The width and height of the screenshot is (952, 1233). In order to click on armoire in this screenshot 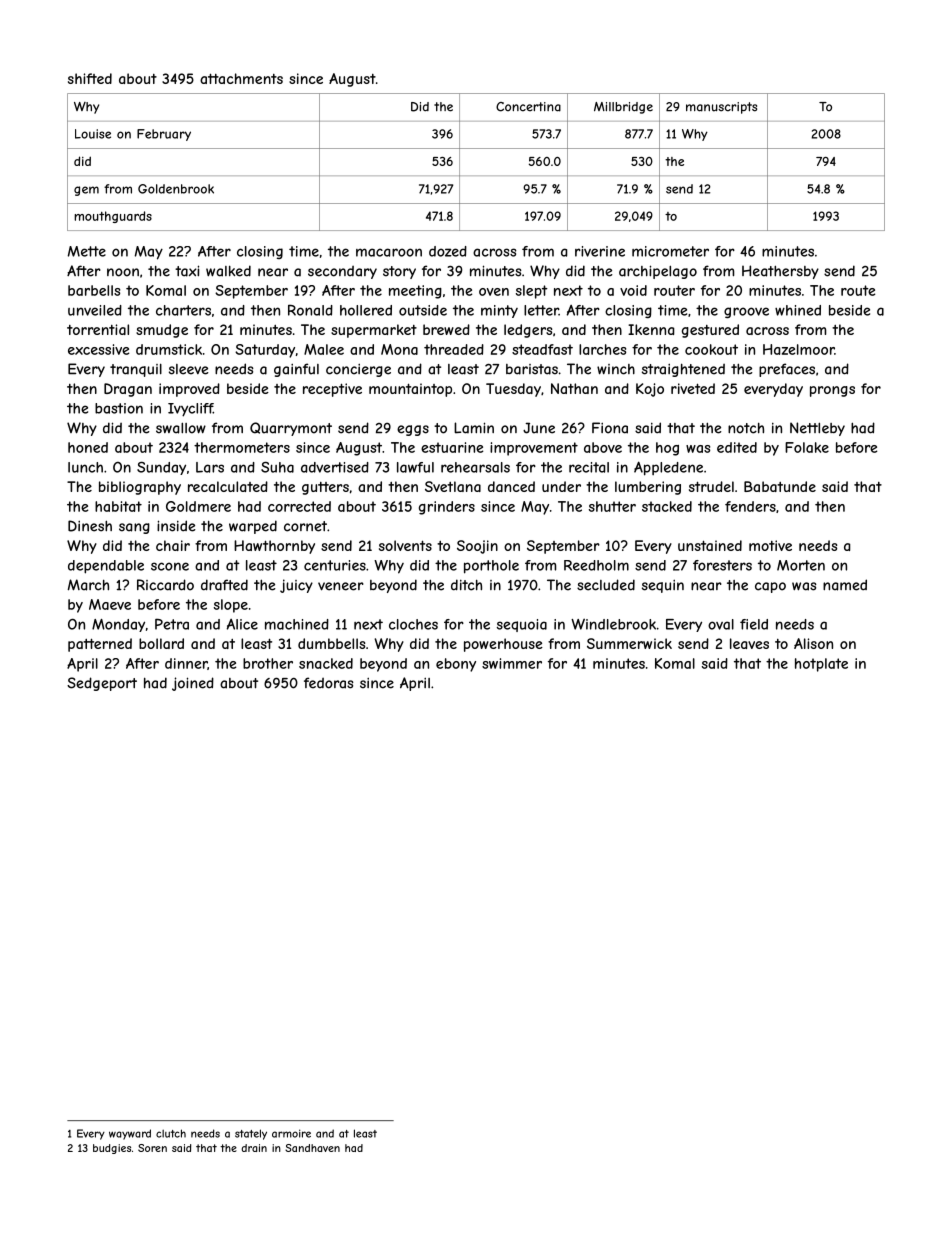, I will do `click(291, 1133)`.
